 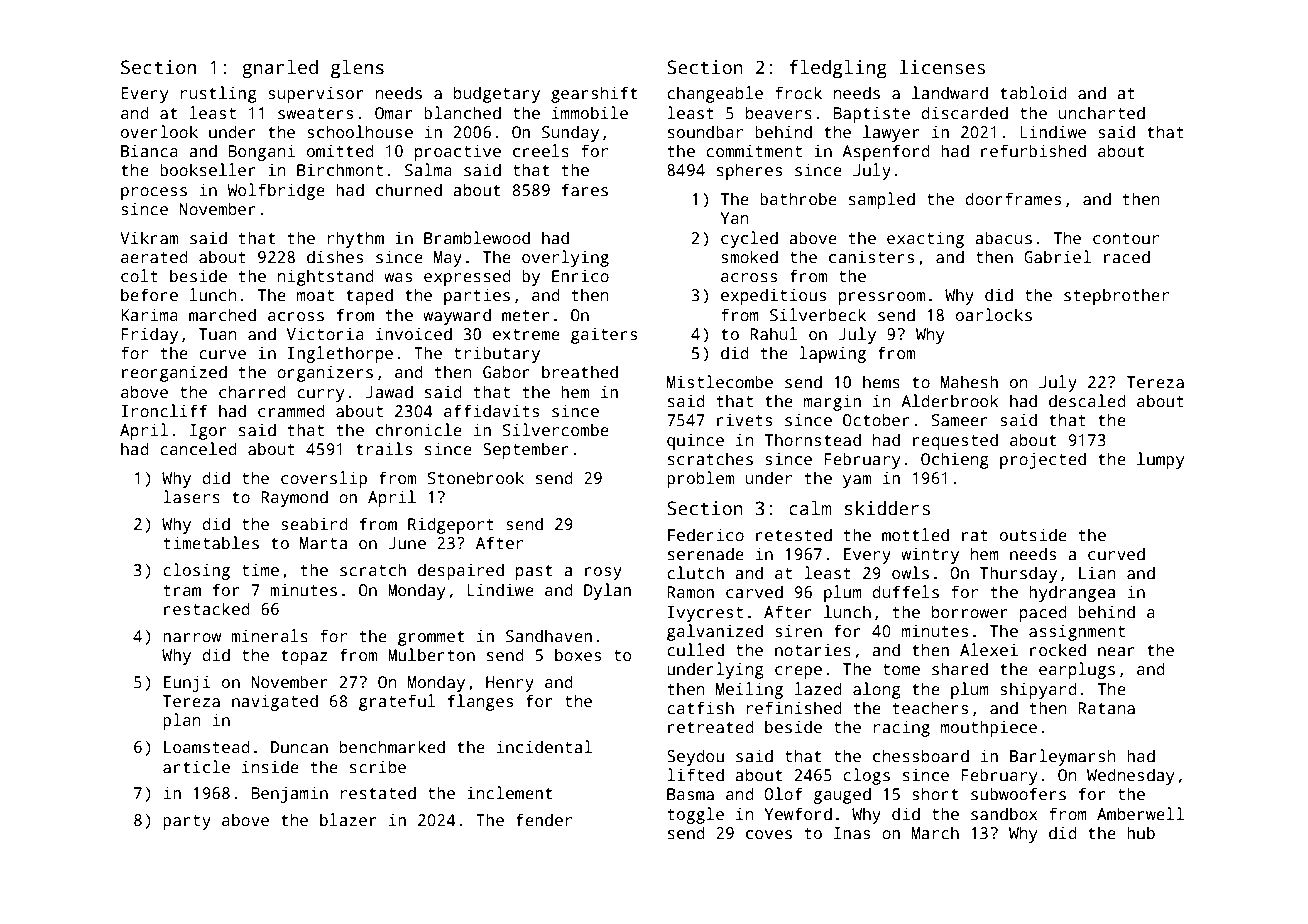 I want to click on teachers, so click(x=930, y=708).
